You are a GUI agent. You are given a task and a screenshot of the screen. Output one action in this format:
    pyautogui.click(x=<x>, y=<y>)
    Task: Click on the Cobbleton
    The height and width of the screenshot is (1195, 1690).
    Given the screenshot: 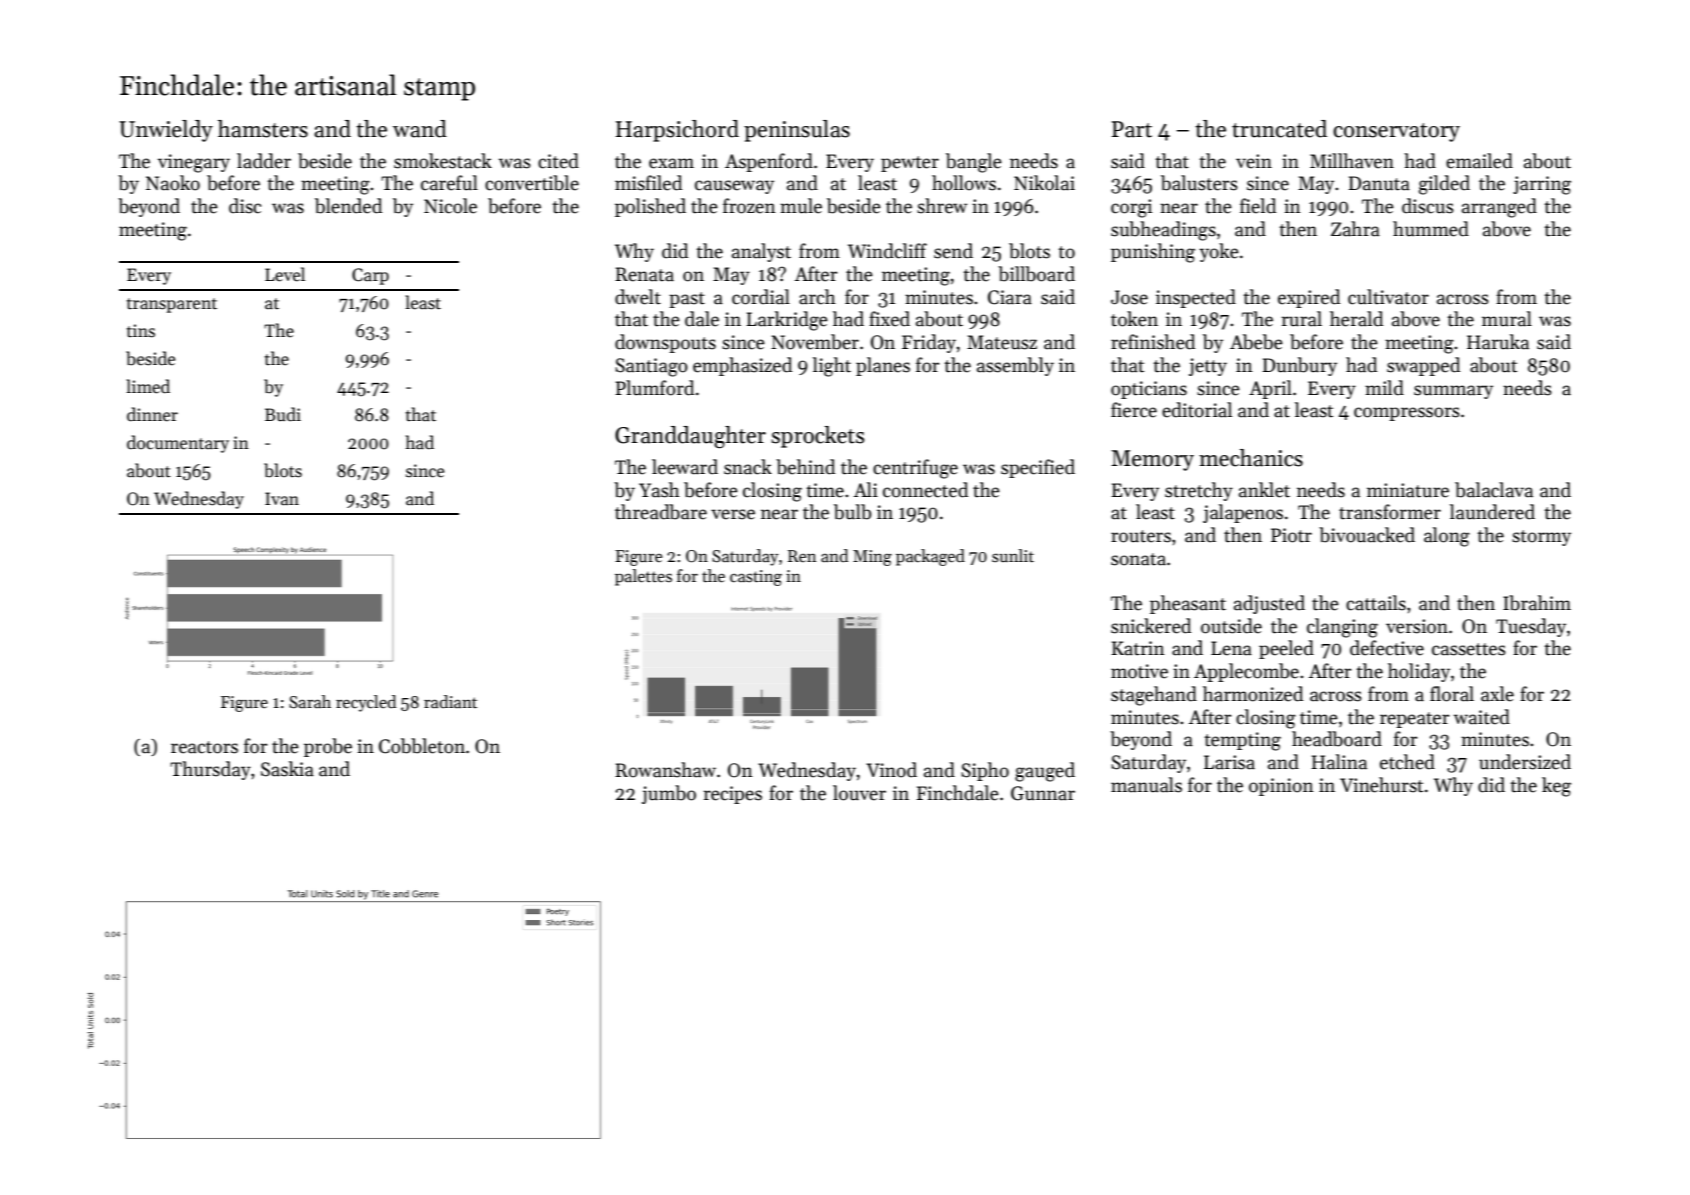 What is the action you would take?
    pyautogui.click(x=422, y=746)
